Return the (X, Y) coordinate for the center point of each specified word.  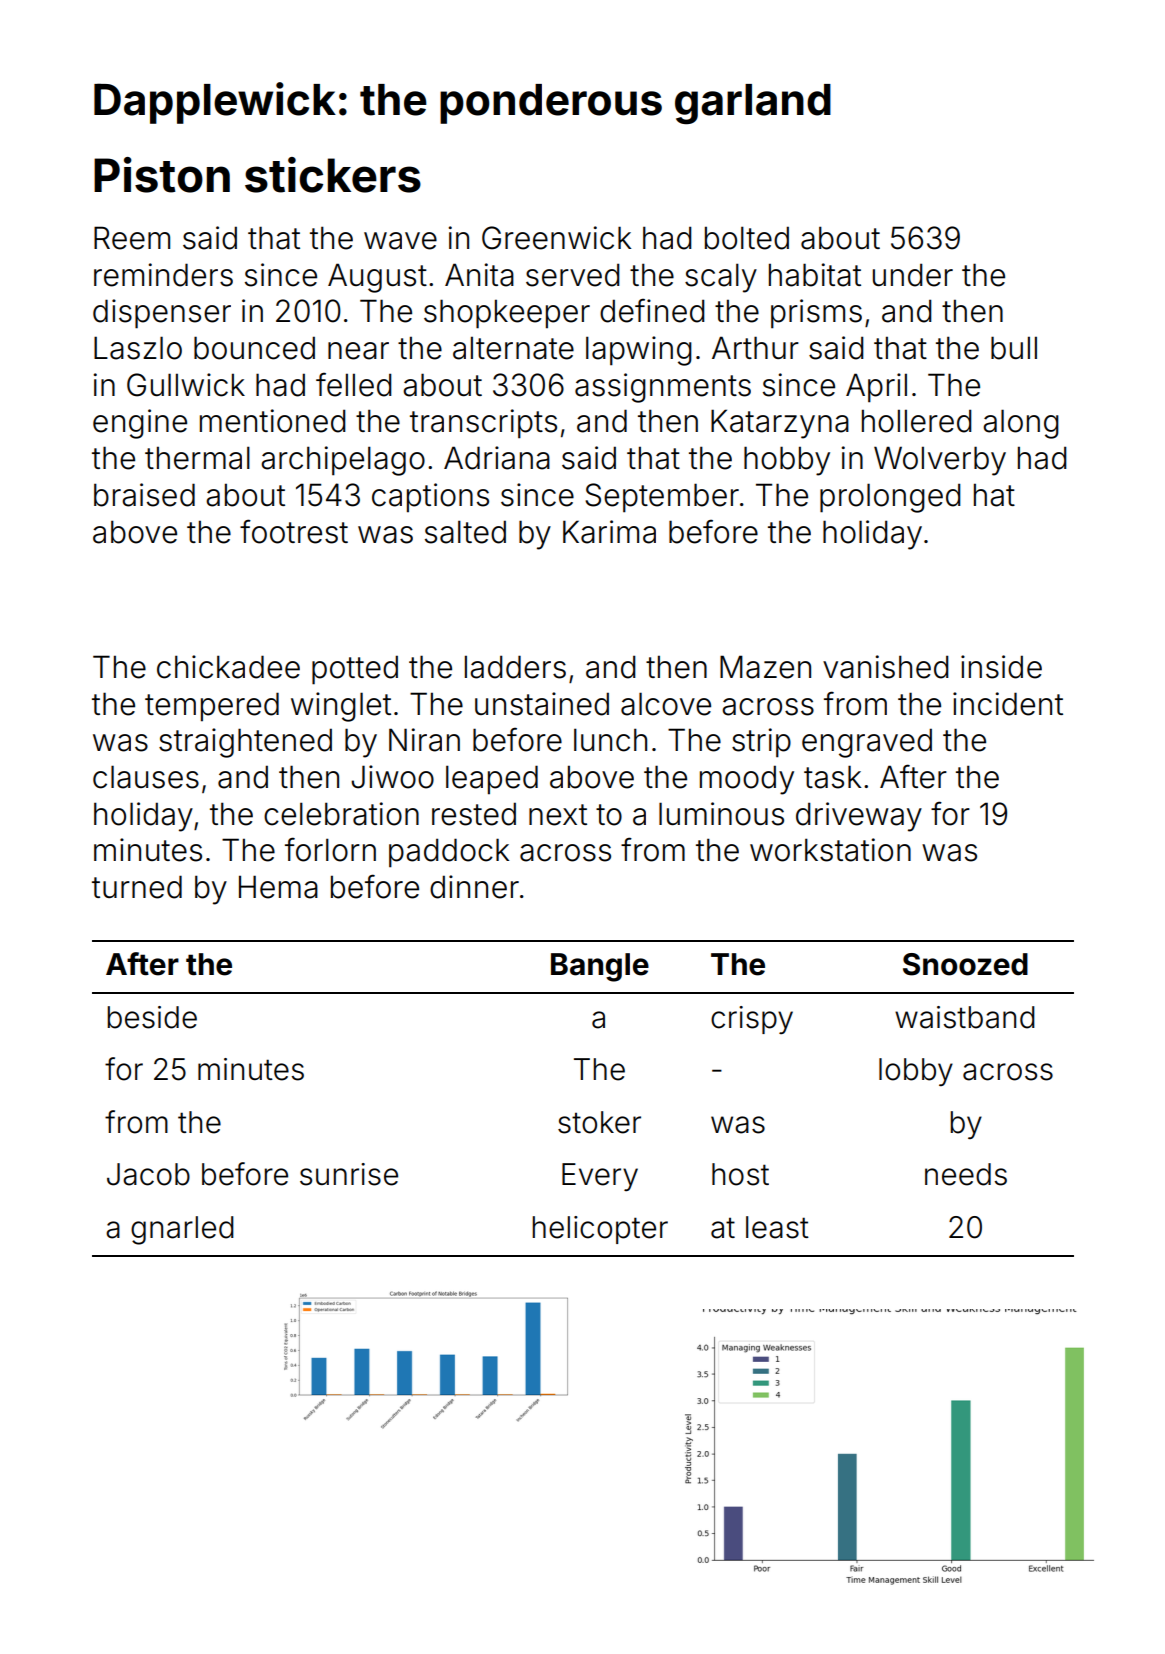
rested (474, 814)
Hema (278, 887)
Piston (162, 175)
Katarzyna (780, 424)
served (573, 275)
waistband (965, 1017)
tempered (212, 706)
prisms (816, 314)
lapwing (639, 351)
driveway (859, 817)
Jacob (148, 1174)
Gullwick (186, 385)
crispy (752, 1020)
